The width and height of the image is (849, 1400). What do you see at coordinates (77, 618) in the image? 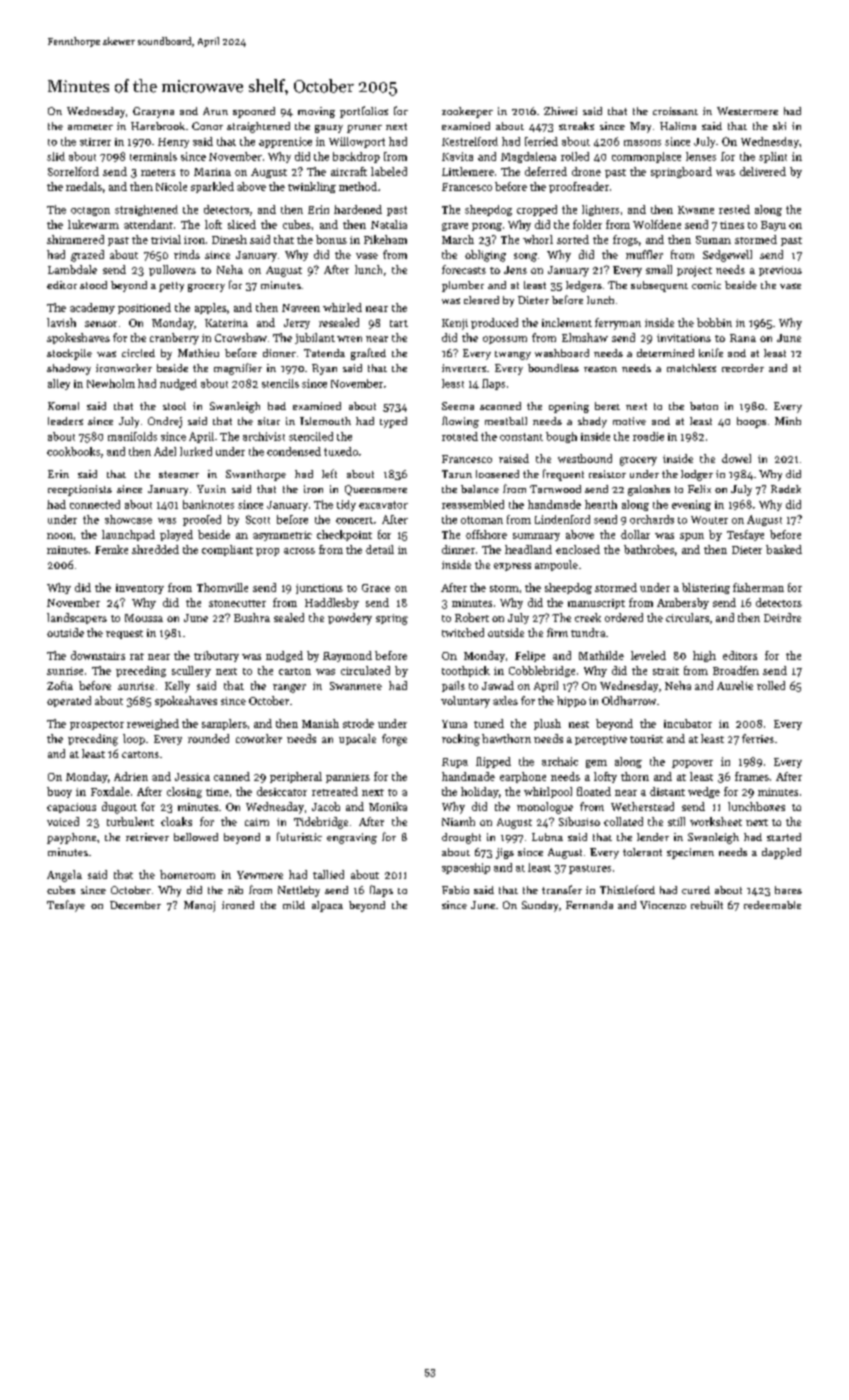
I see `landscapers` at bounding box center [77, 618].
